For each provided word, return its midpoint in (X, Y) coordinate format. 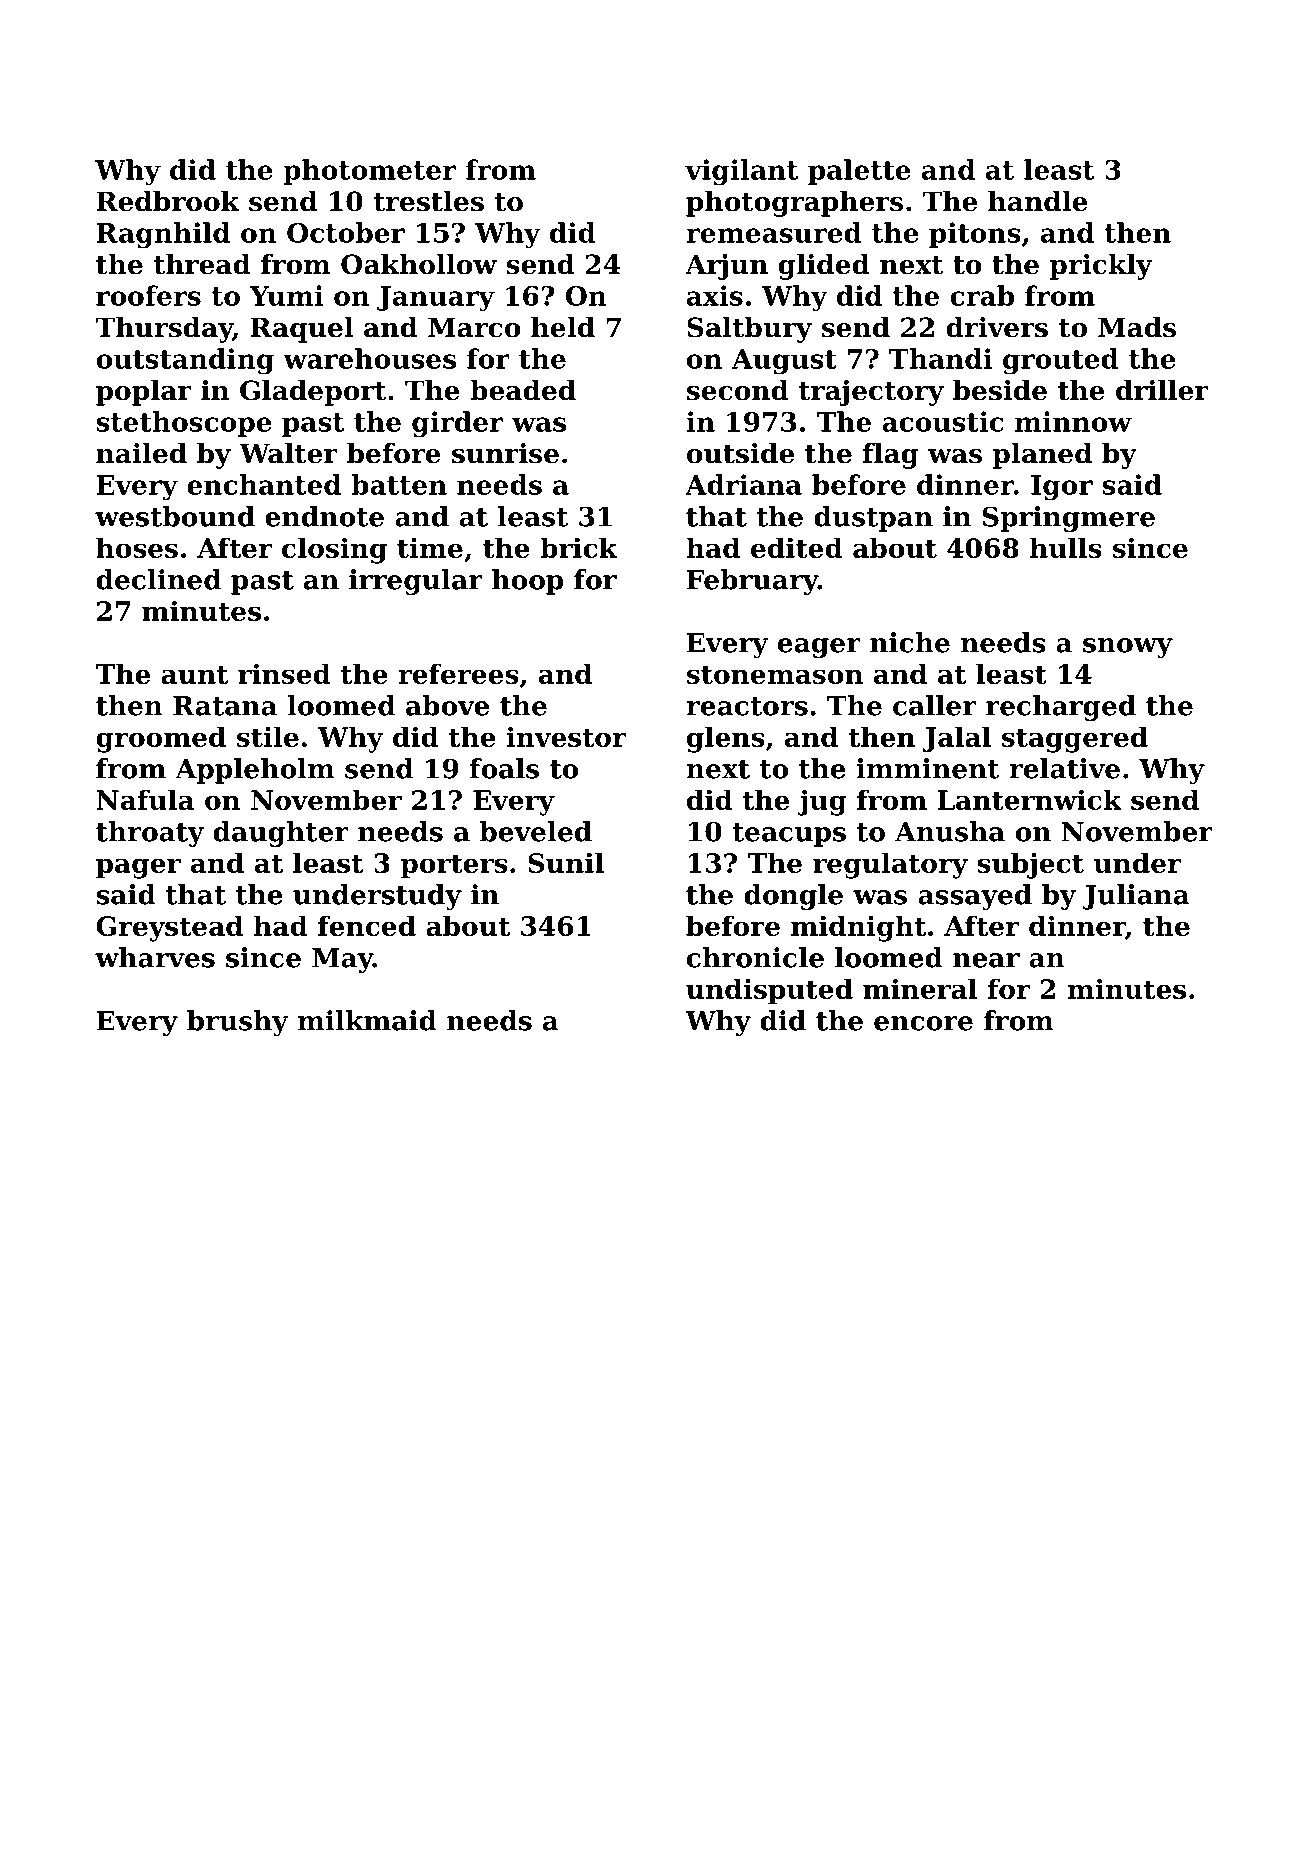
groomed (161, 739)
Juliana (1136, 897)
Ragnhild (163, 235)
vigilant (742, 172)
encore (923, 1023)
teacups (789, 835)
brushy (238, 1023)
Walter (288, 453)
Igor (1062, 488)
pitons (975, 235)
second (738, 390)
